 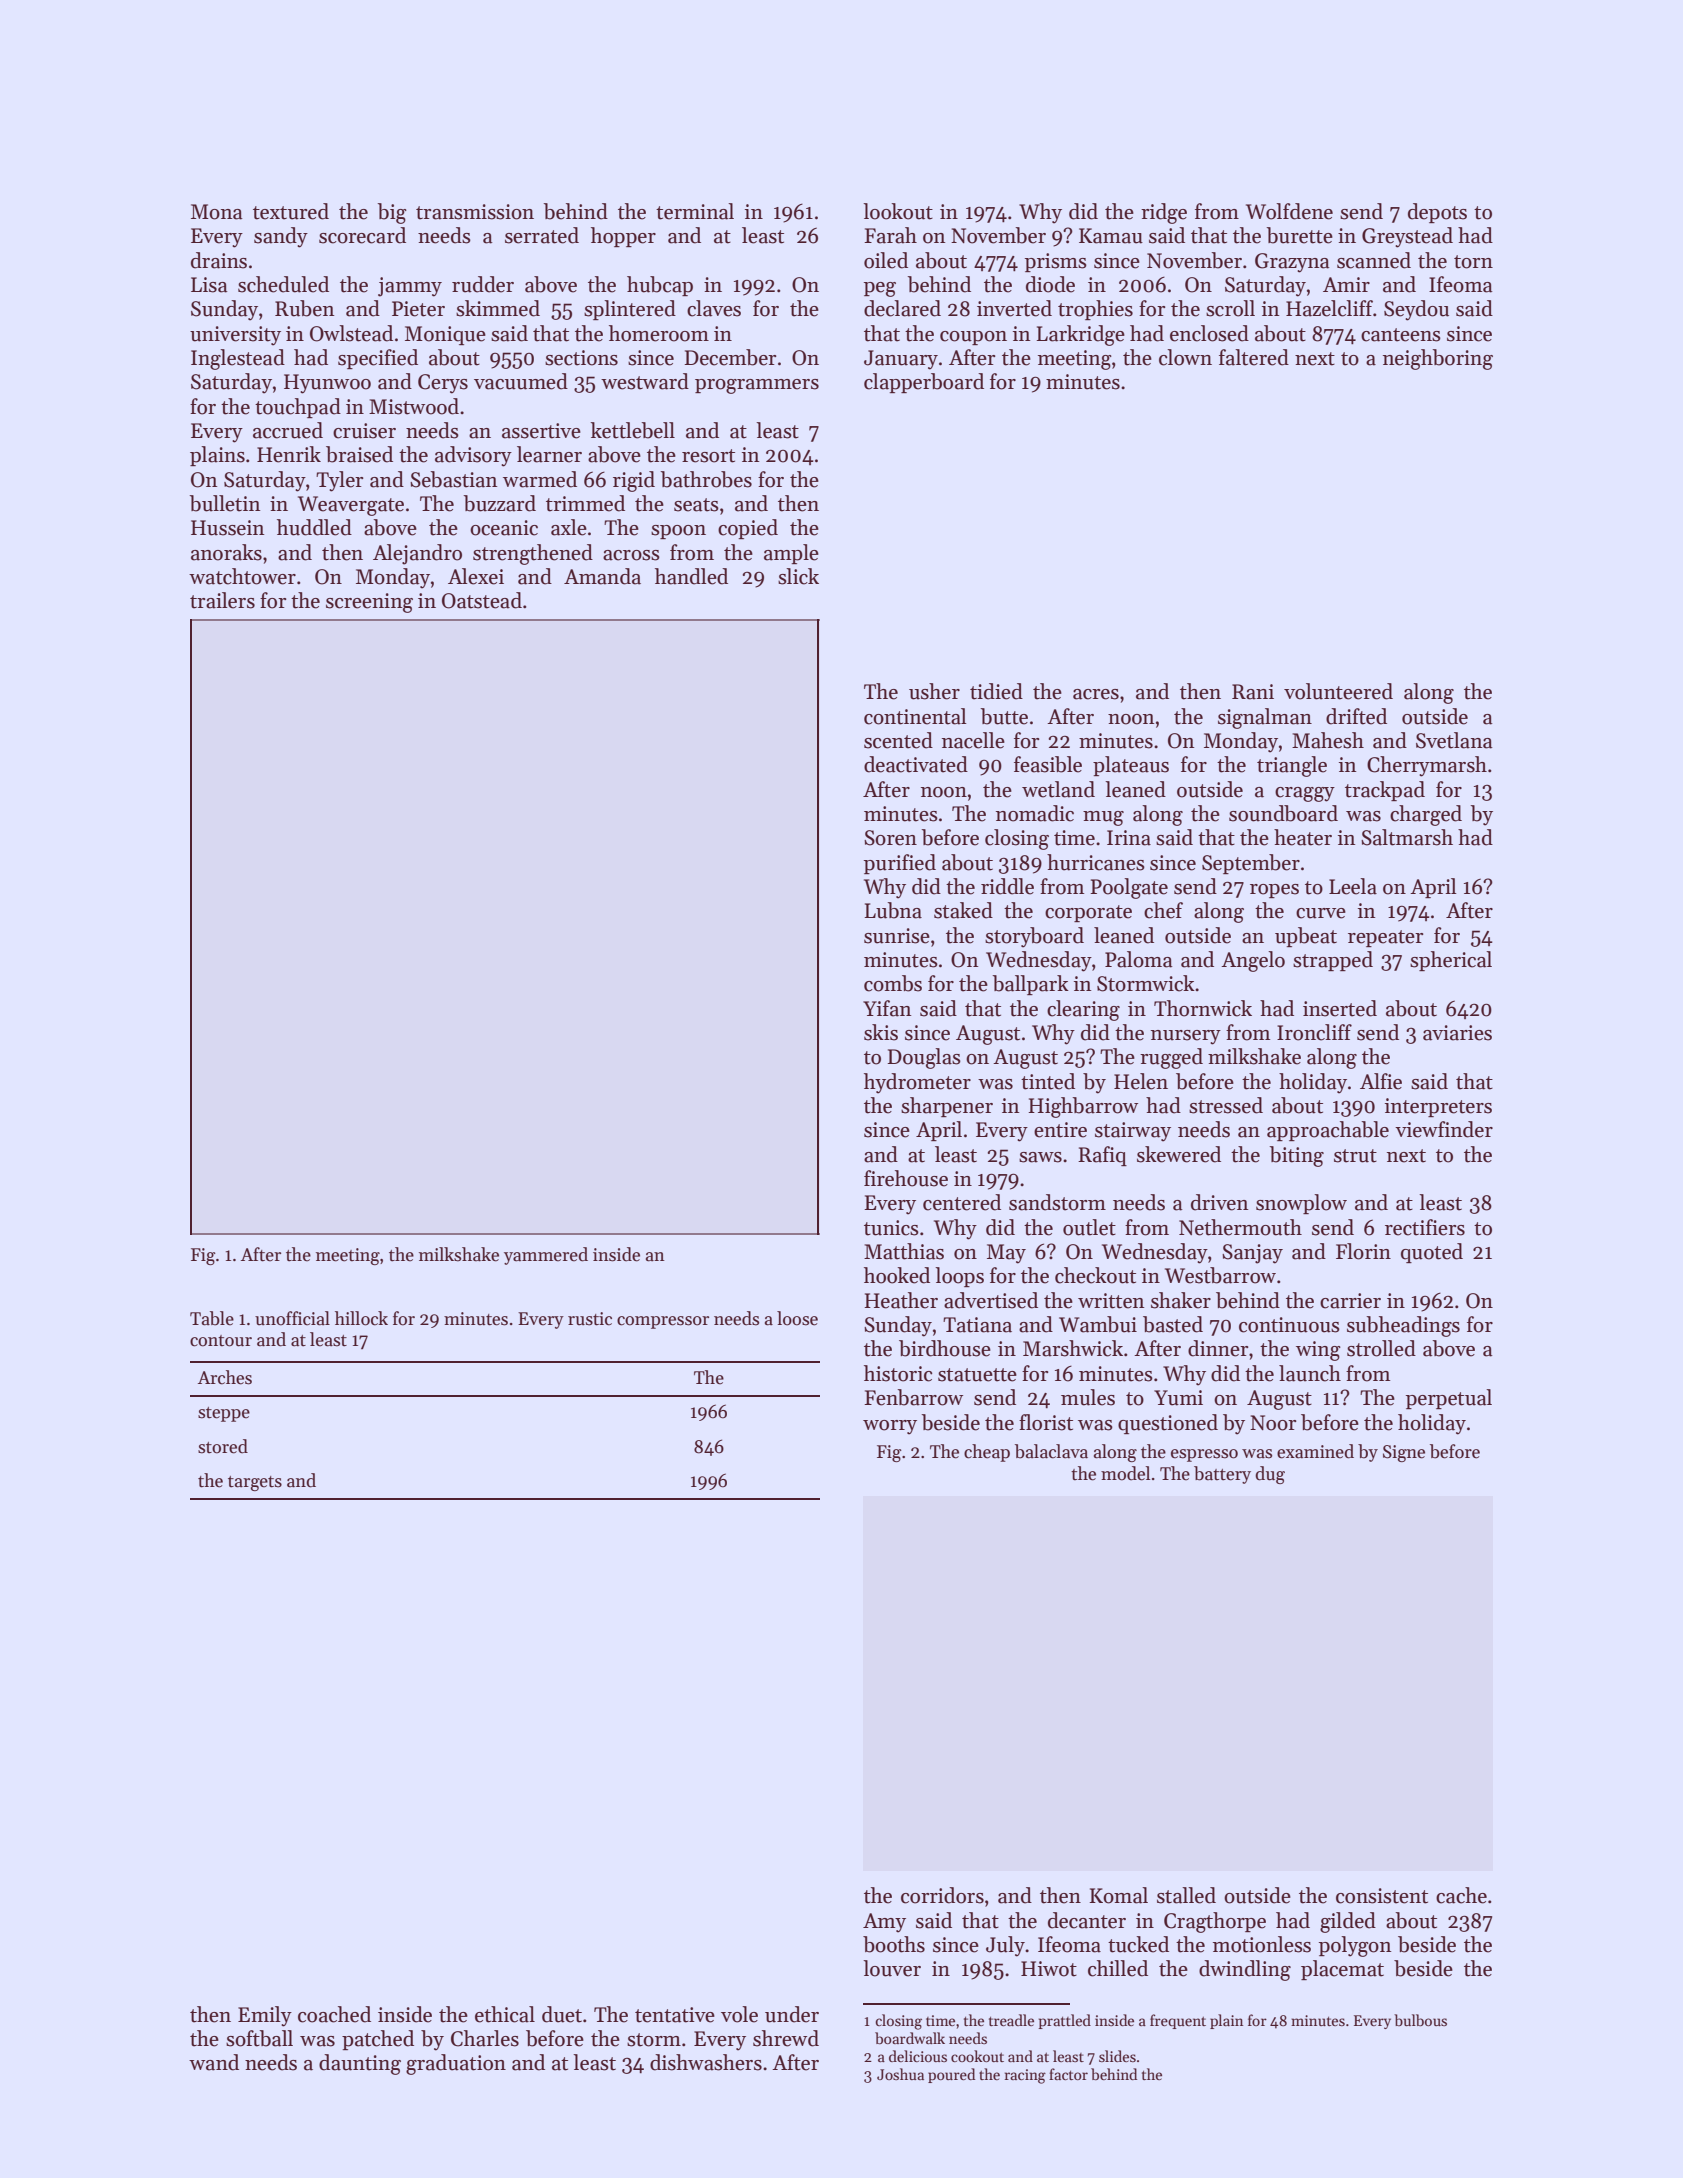 I want to click on Table, so click(x=212, y=1318).
